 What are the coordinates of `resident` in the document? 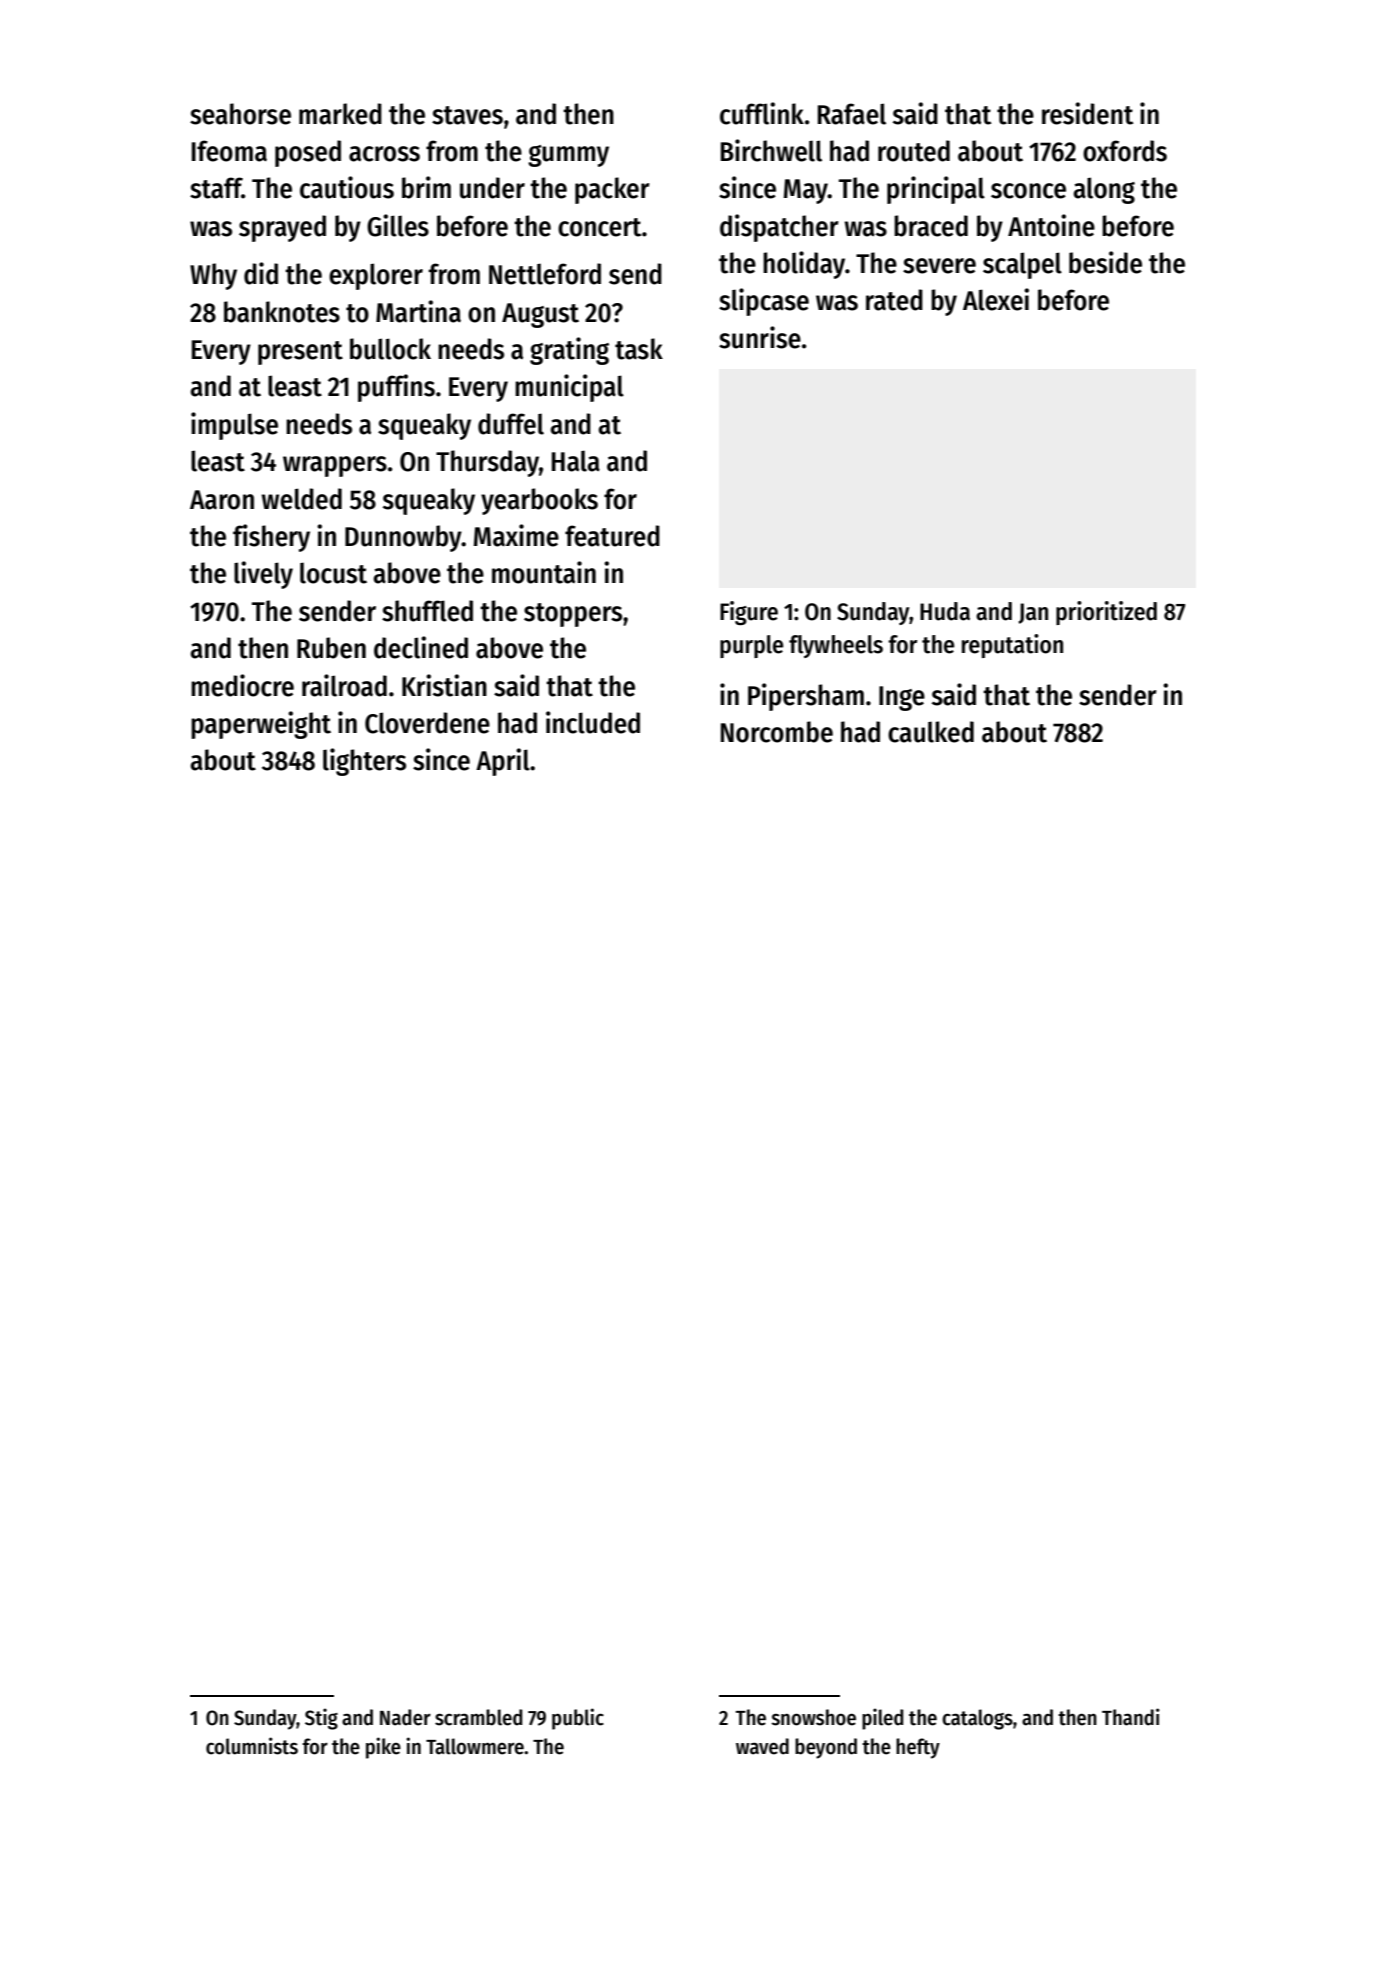 It's located at (1087, 113).
